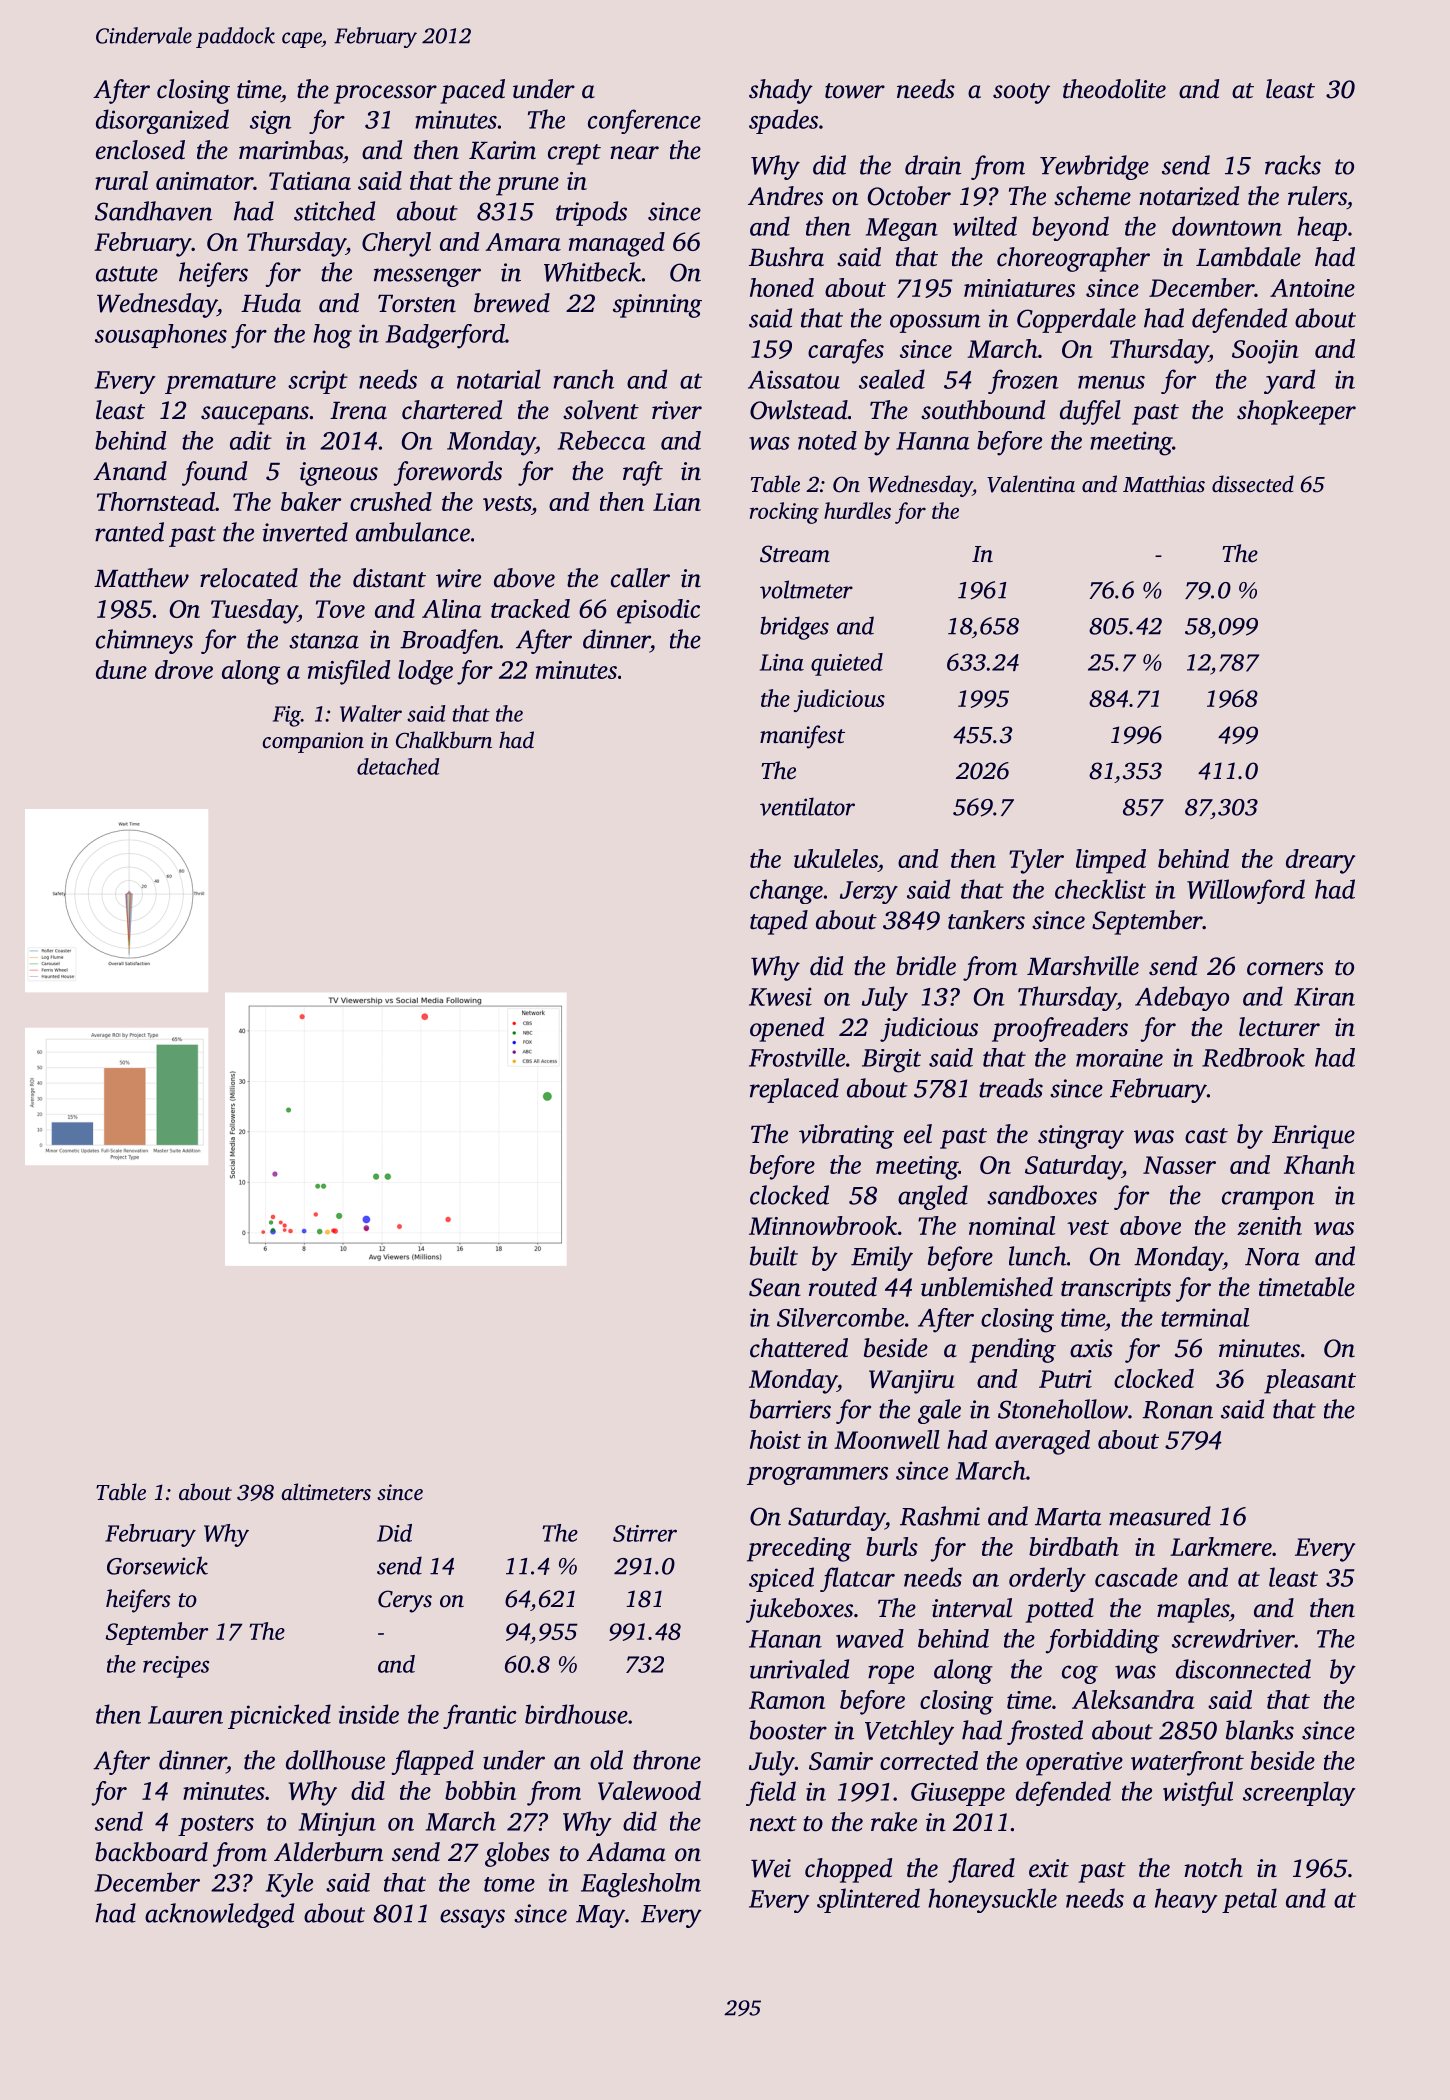 Image resolution: width=1450 pixels, height=2100 pixels. I want to click on companion, so click(313, 742).
